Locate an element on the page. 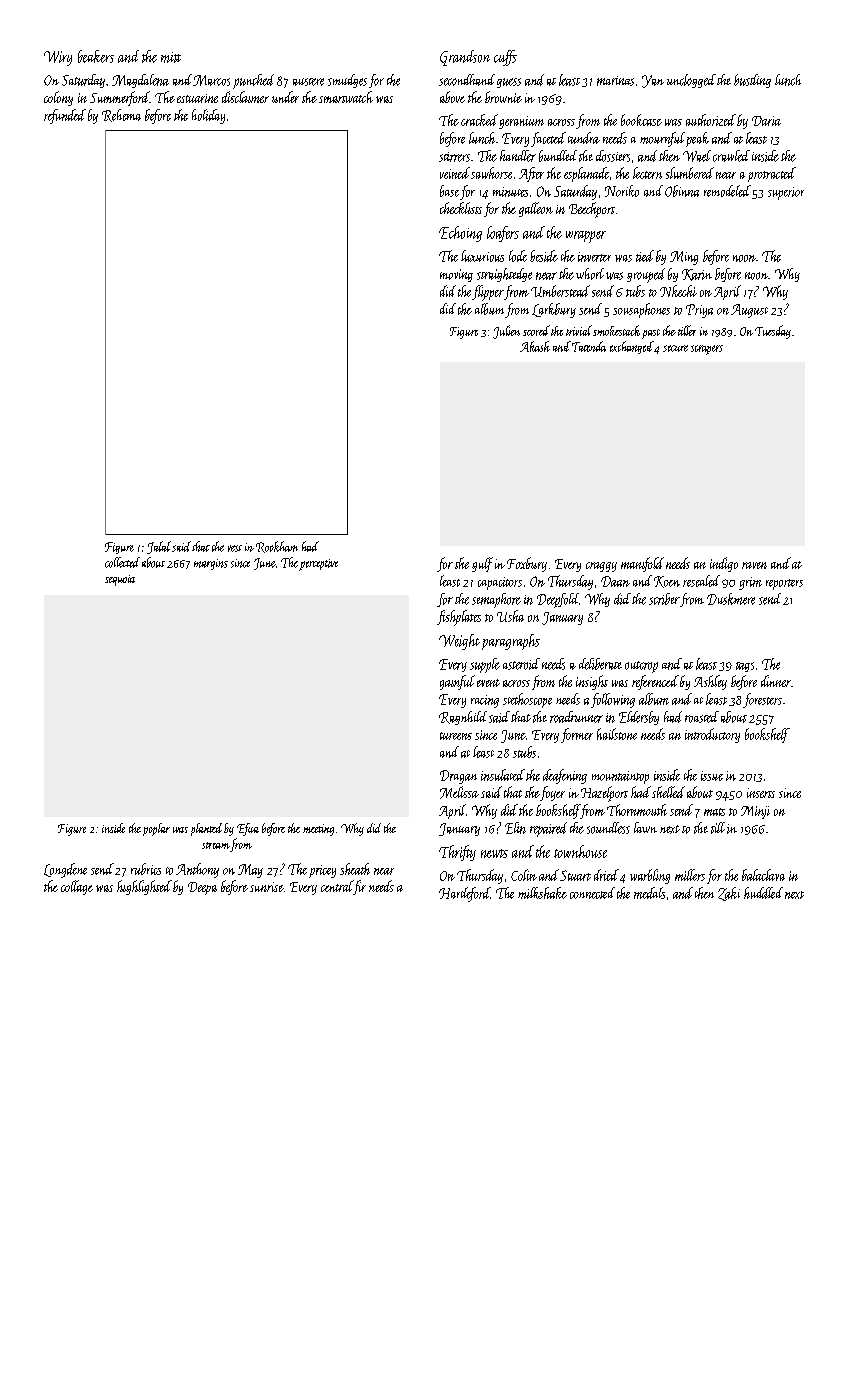  poplar is located at coordinates (156, 829).
